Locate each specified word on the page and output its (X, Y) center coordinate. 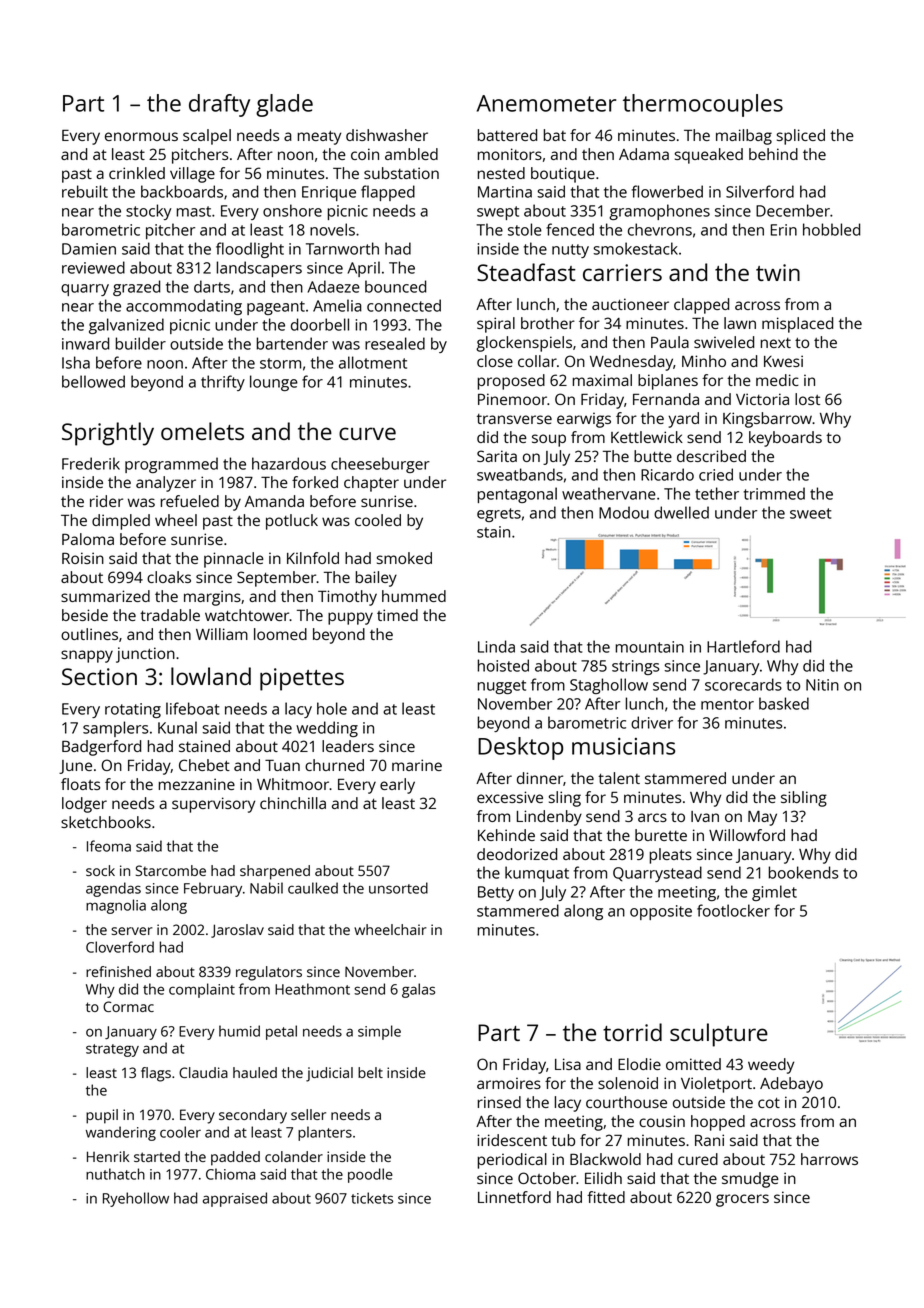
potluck (292, 522)
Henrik (108, 1156)
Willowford (747, 835)
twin (778, 272)
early (397, 786)
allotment (373, 362)
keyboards (785, 439)
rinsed (499, 1102)
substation (401, 173)
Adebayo (791, 1085)
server (132, 931)
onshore (292, 210)
